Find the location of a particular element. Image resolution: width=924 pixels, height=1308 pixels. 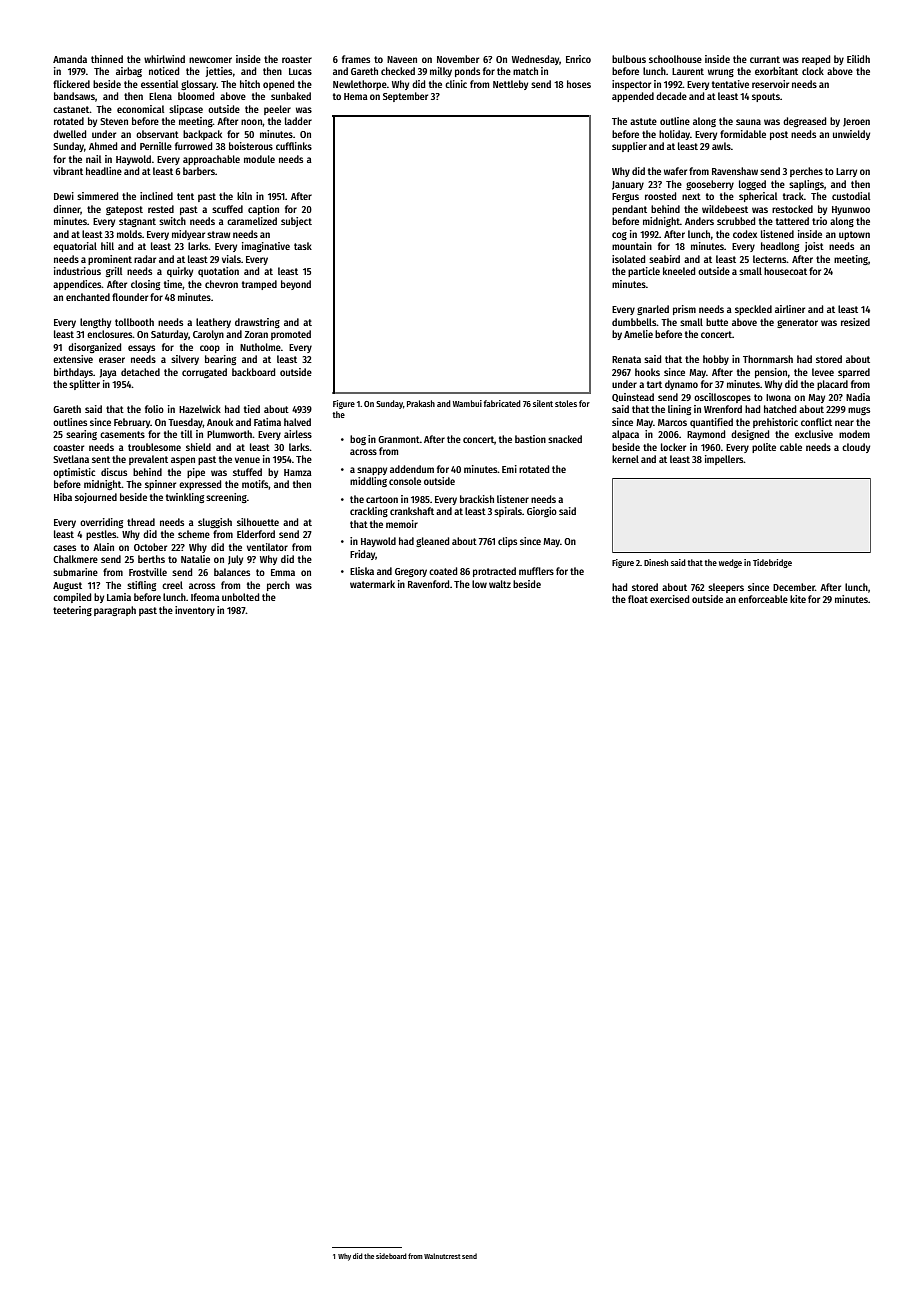

kite is located at coordinates (798, 599).
